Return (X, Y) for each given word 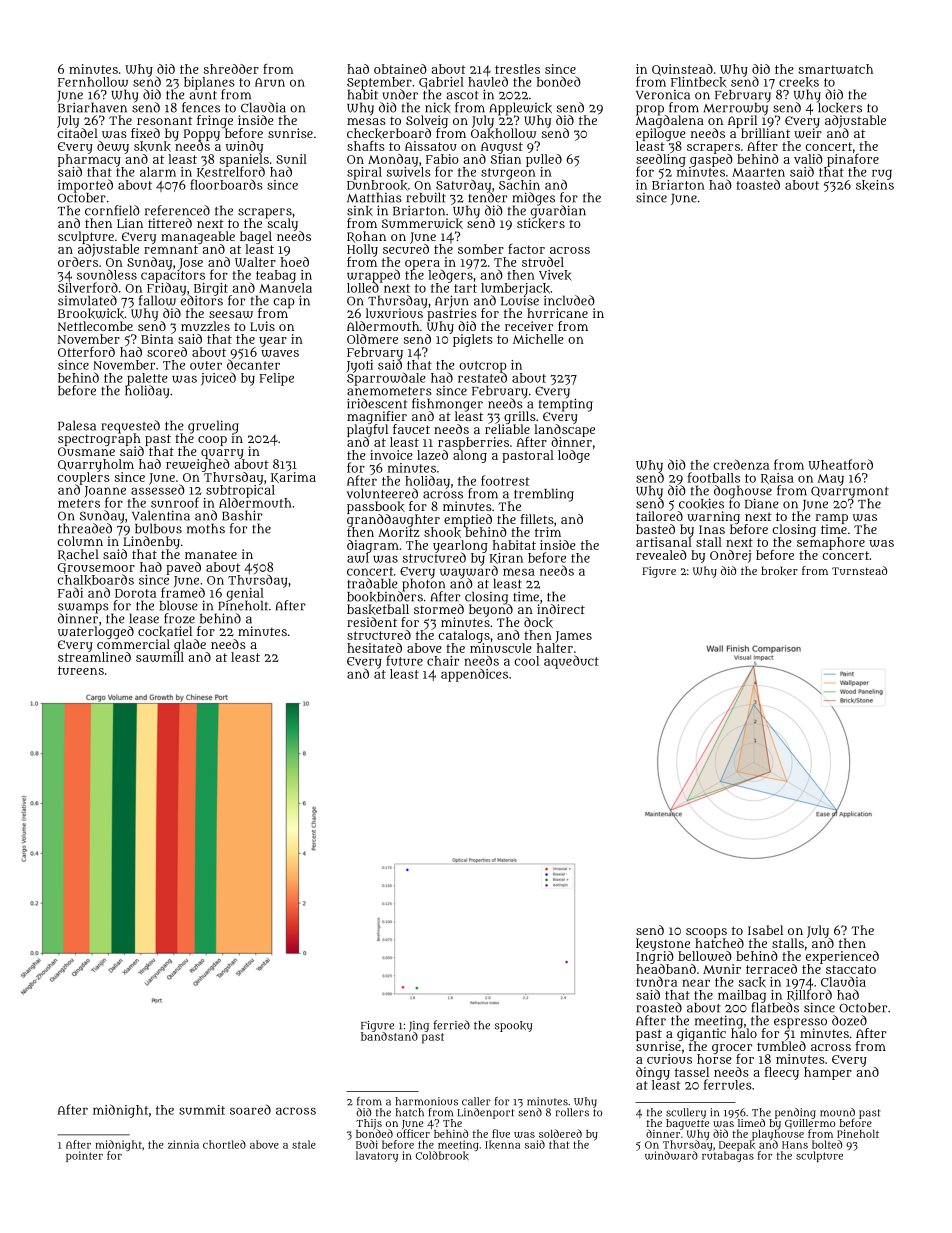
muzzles (205, 326)
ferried (452, 1025)
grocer (732, 1049)
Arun (270, 82)
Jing (419, 1026)
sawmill (160, 657)
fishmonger (447, 404)
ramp (832, 519)
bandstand (389, 1036)
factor (526, 249)
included (569, 300)
